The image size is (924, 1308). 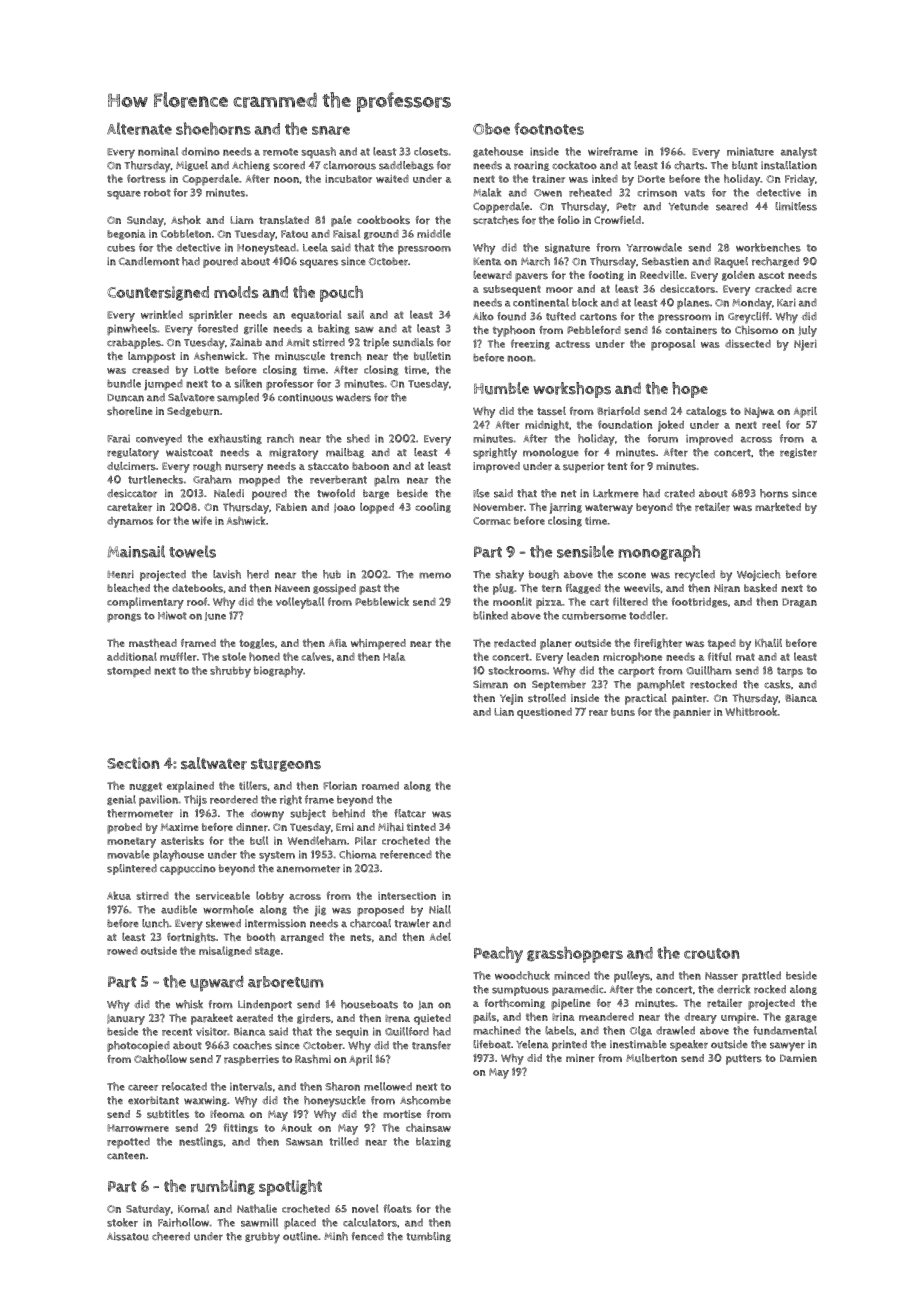 I want to click on canteen, so click(x=126, y=1156).
